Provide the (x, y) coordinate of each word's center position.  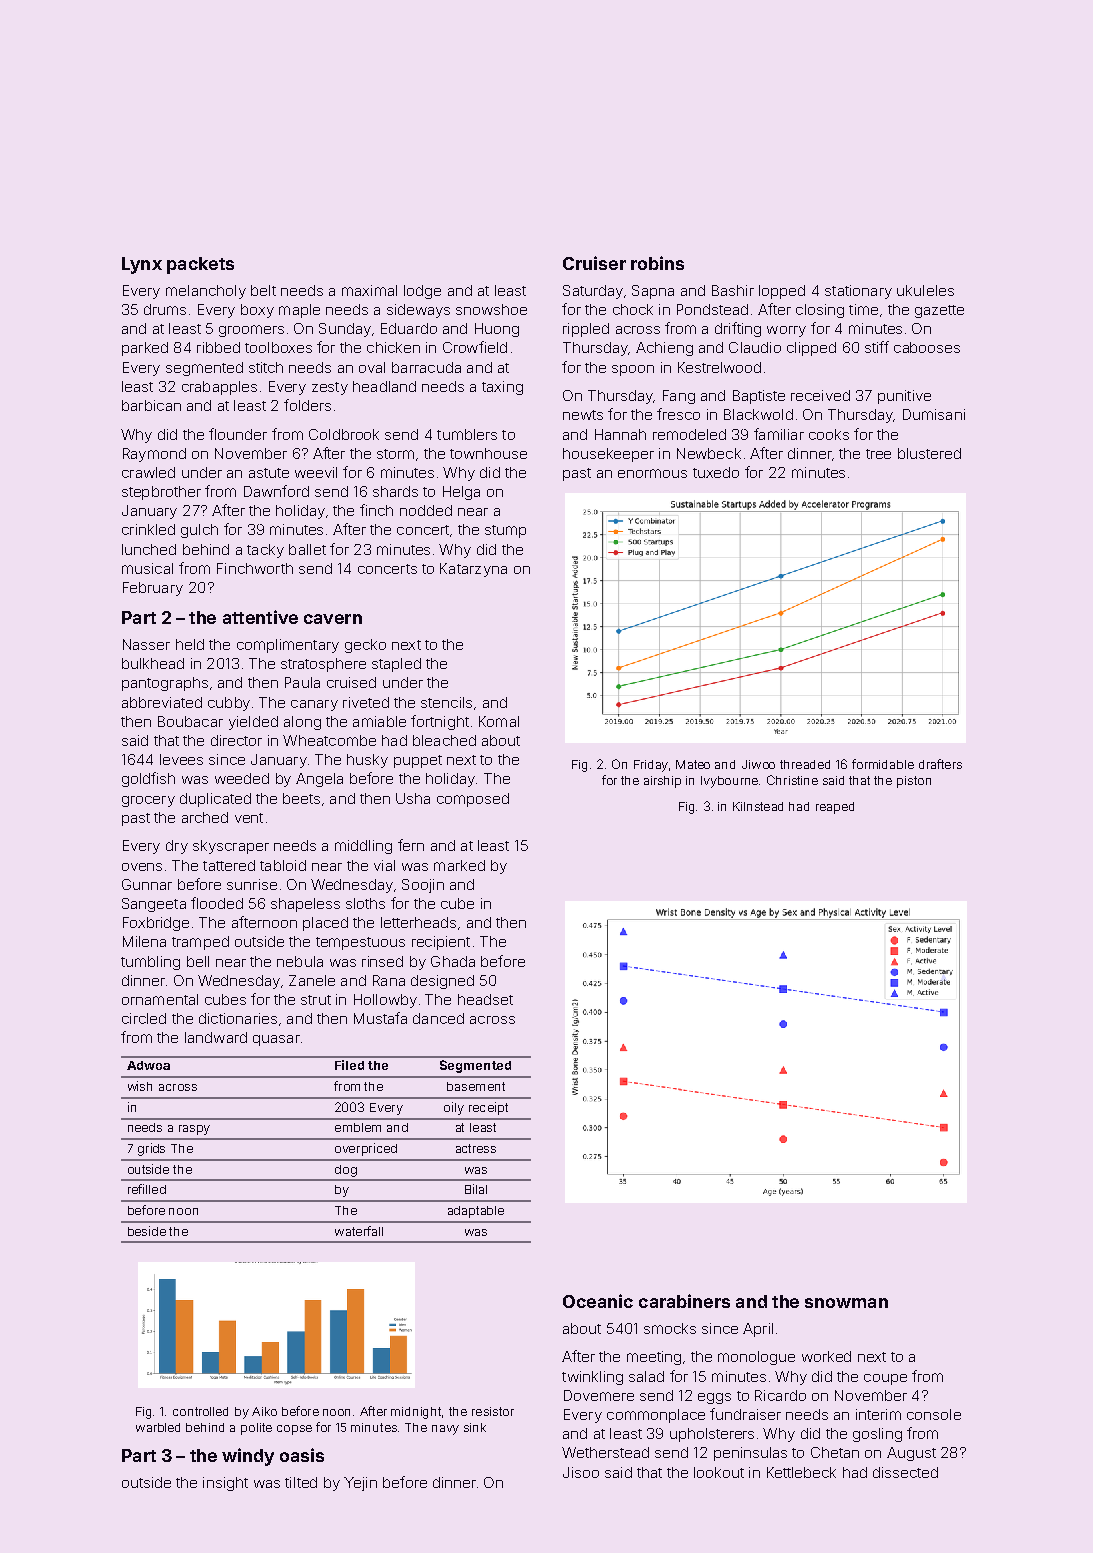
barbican (151, 405)
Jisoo (581, 1472)
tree (878, 454)
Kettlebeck (801, 1472)
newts (583, 415)
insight (225, 1484)
